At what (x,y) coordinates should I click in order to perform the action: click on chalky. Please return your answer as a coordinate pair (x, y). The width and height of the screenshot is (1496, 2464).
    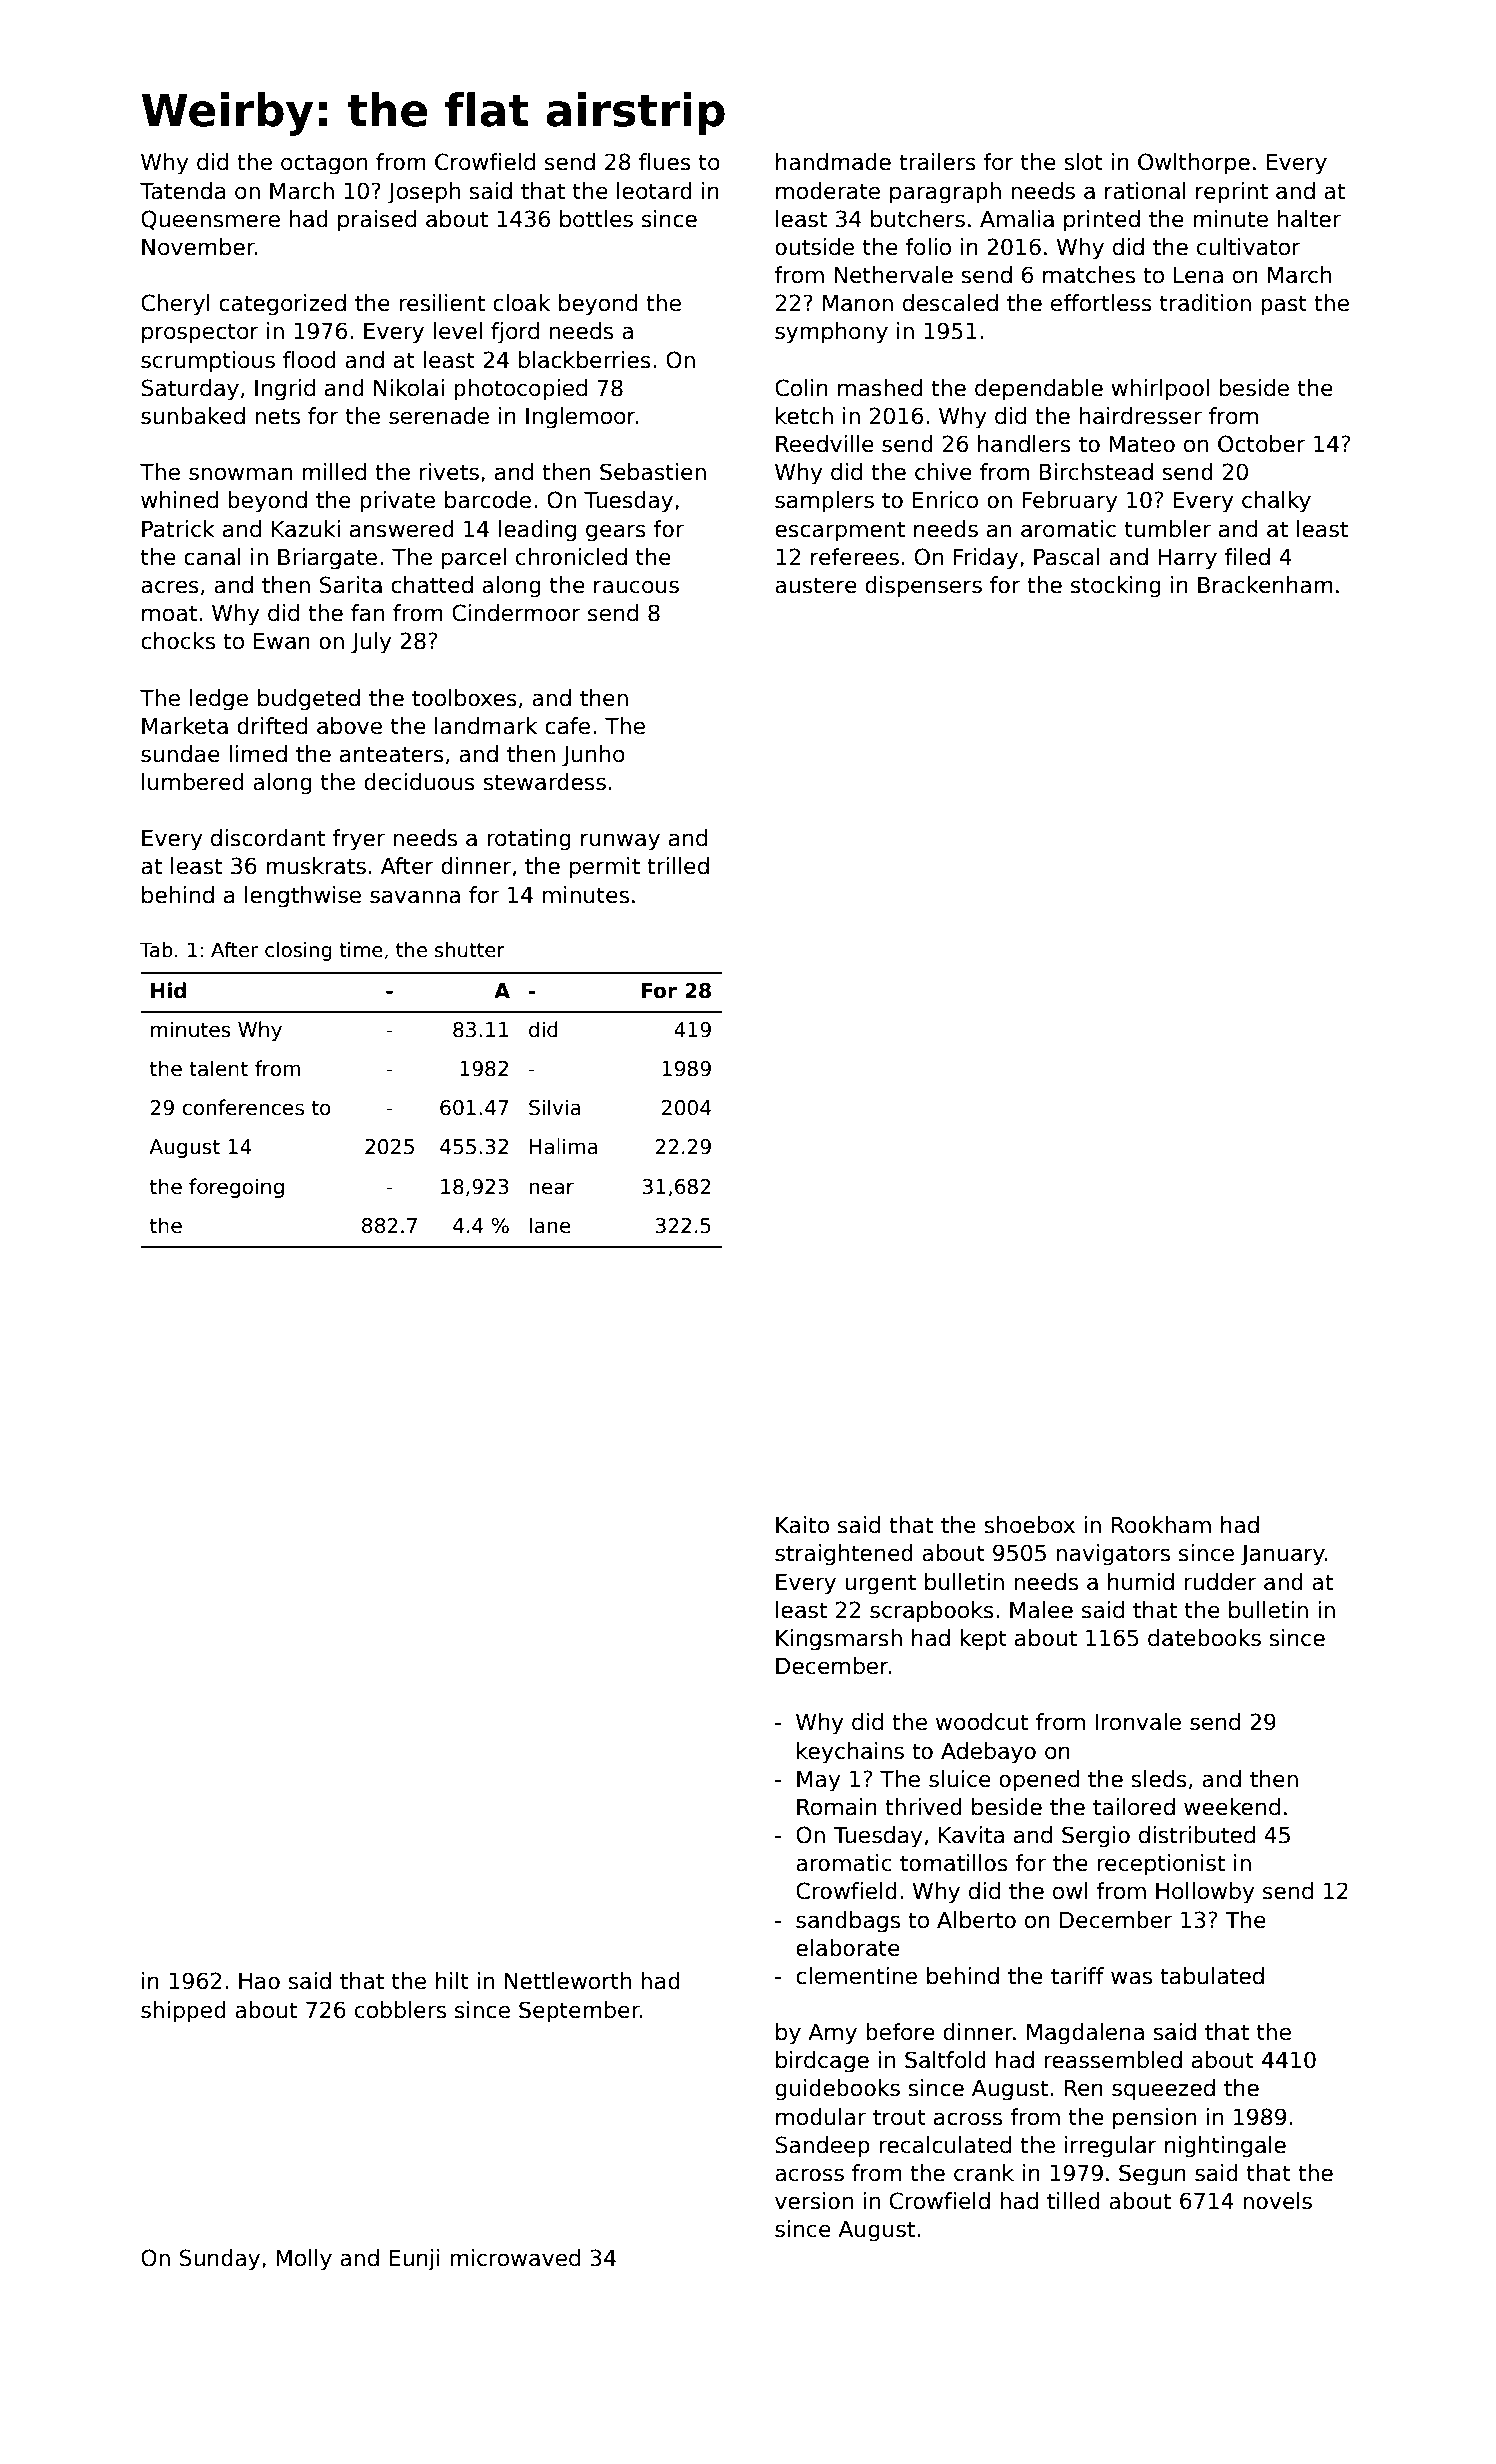
    Looking at the image, I should click on (1276, 502).
